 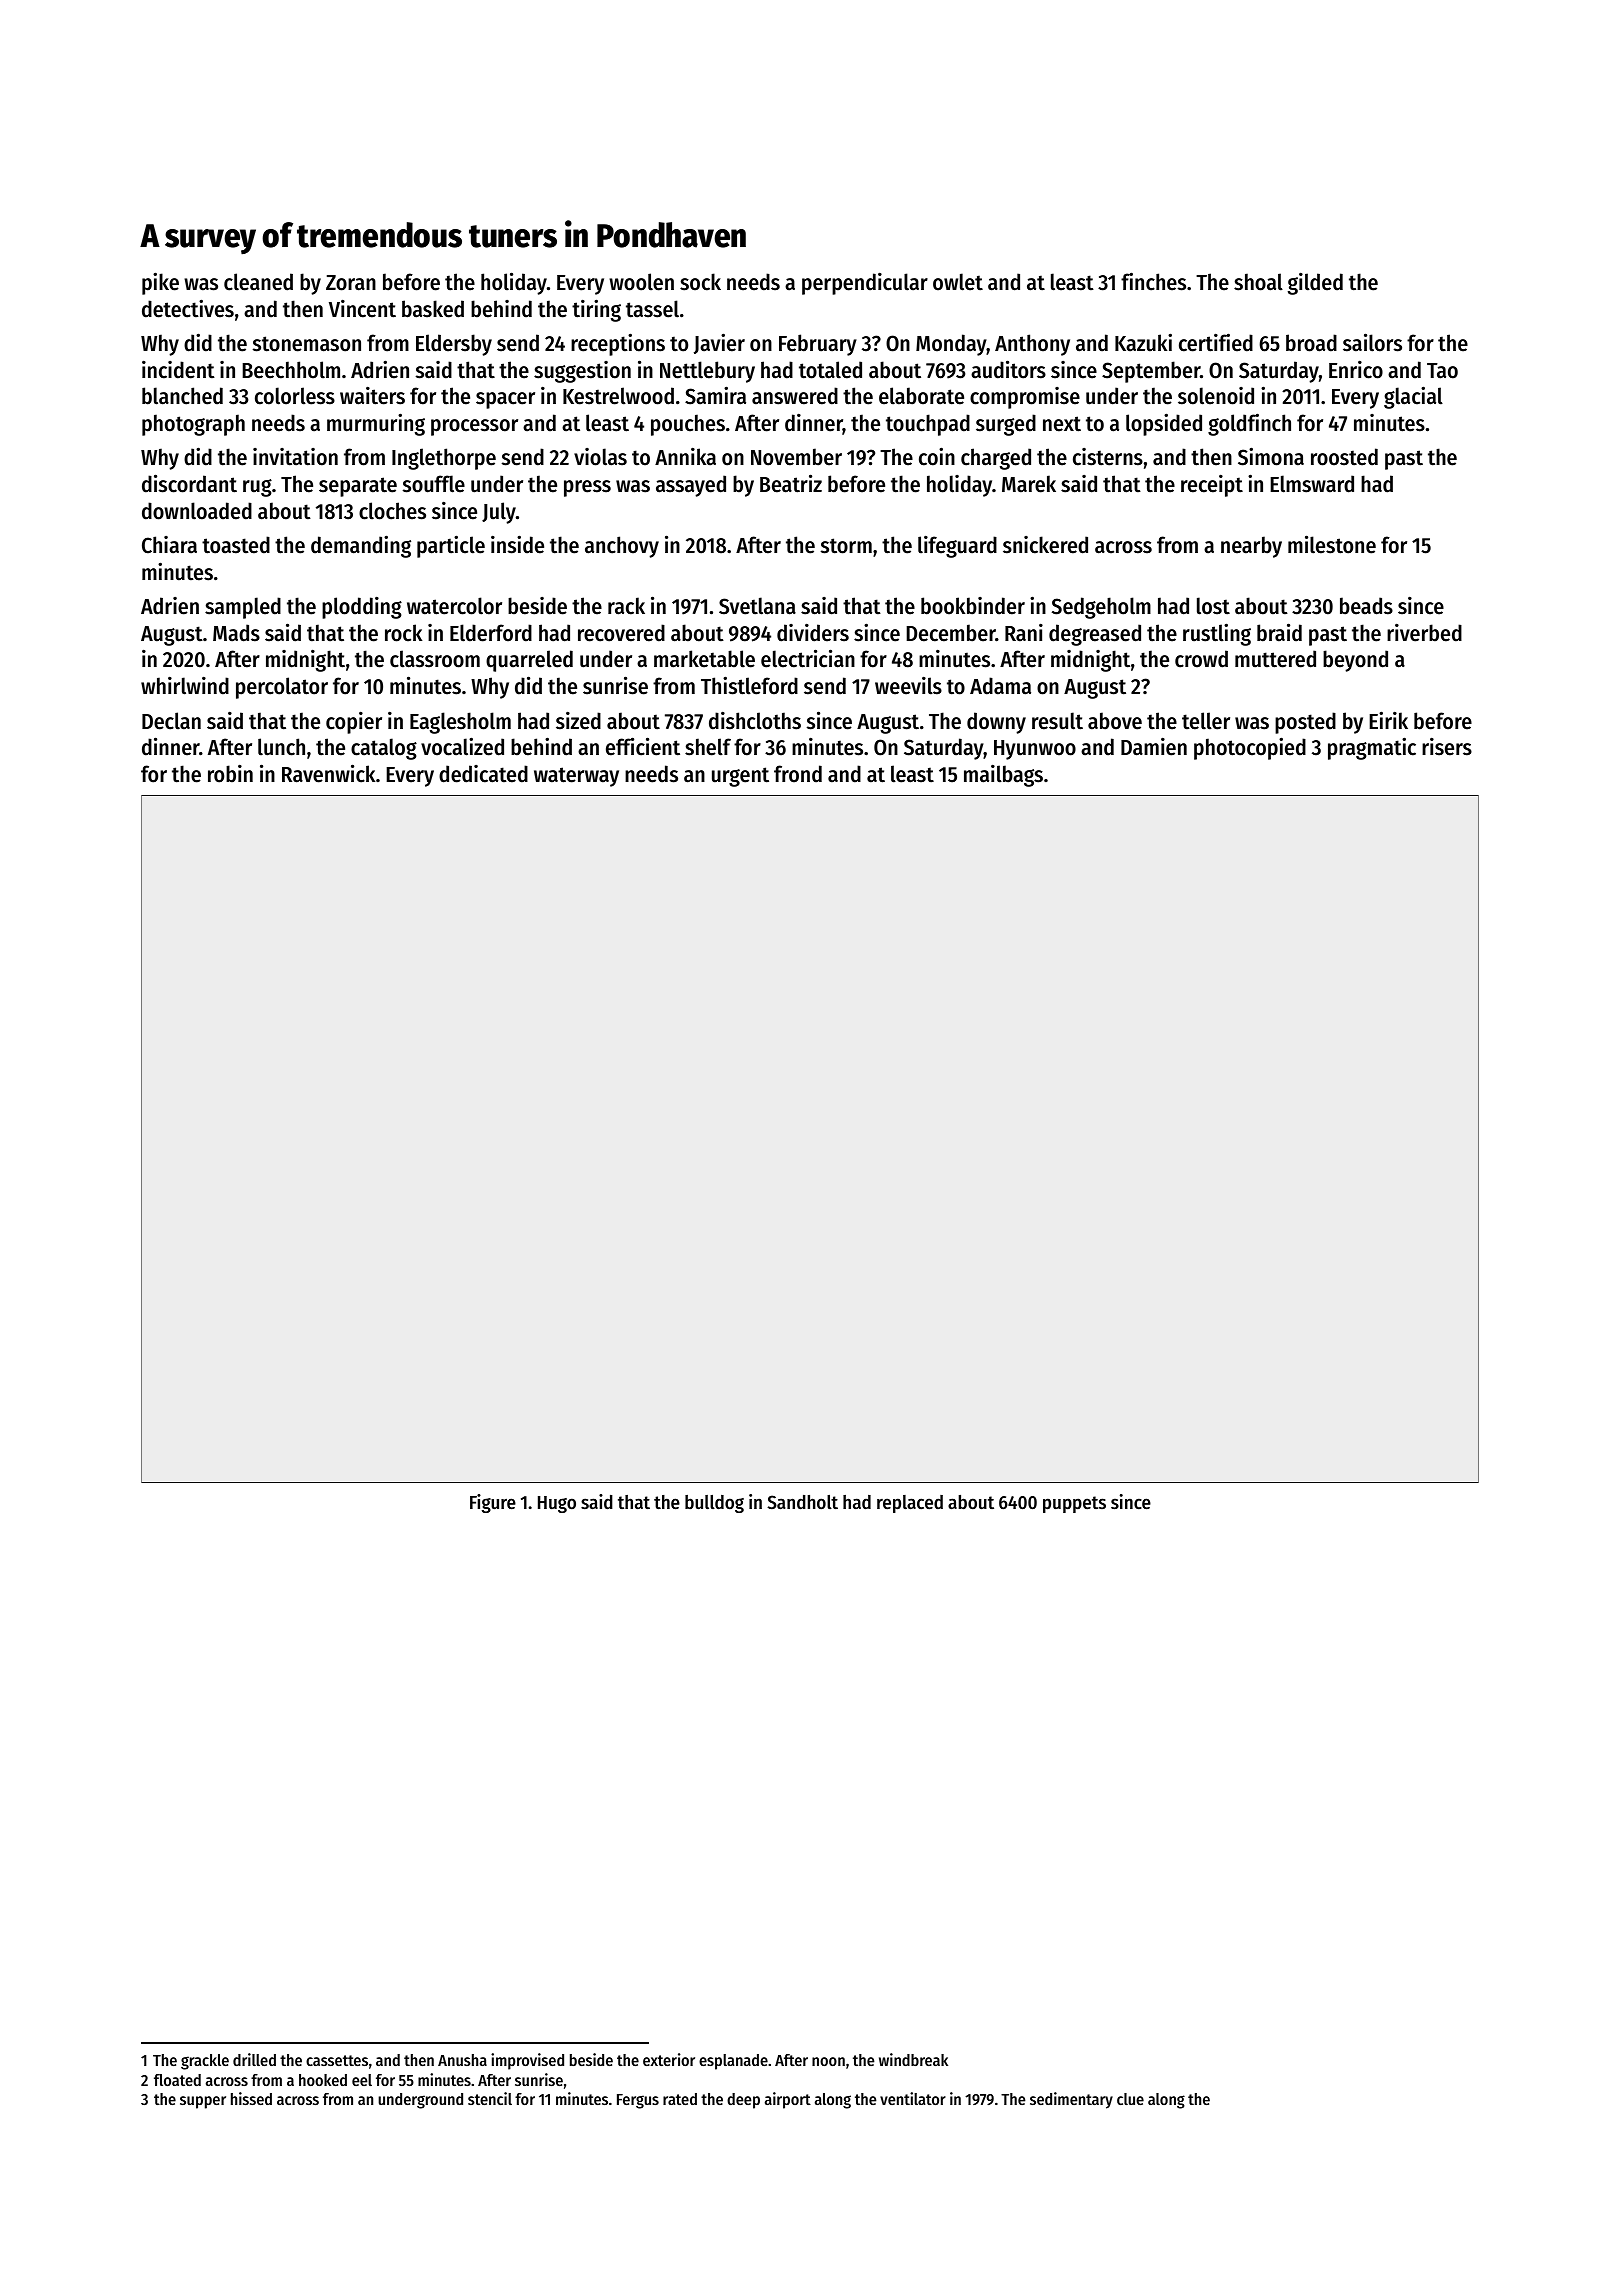 What do you see at coordinates (733, 2062) in the screenshot?
I see `esplanade` at bounding box center [733, 2062].
